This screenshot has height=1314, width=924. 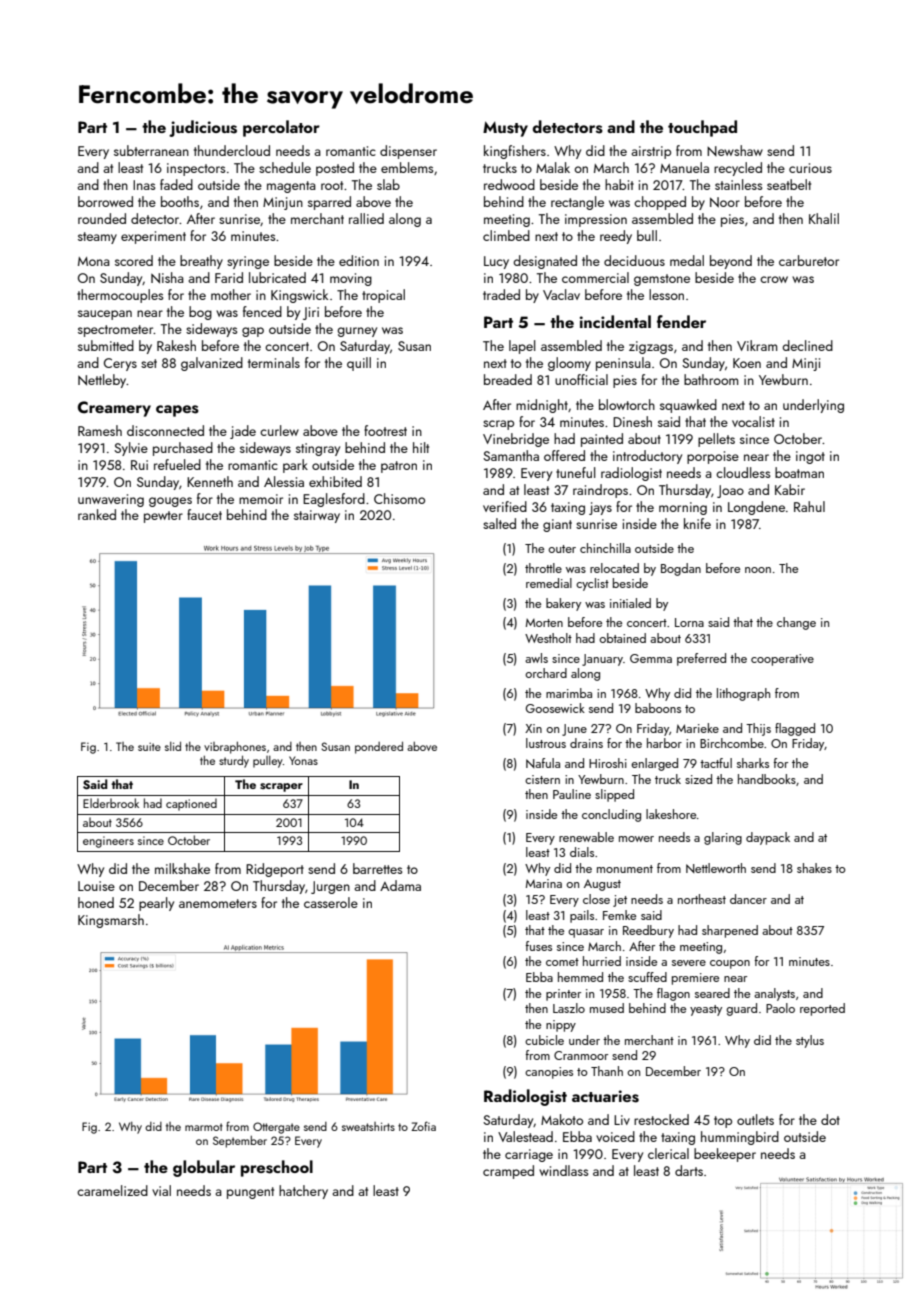 I want to click on Bogdan, so click(x=681, y=569).
